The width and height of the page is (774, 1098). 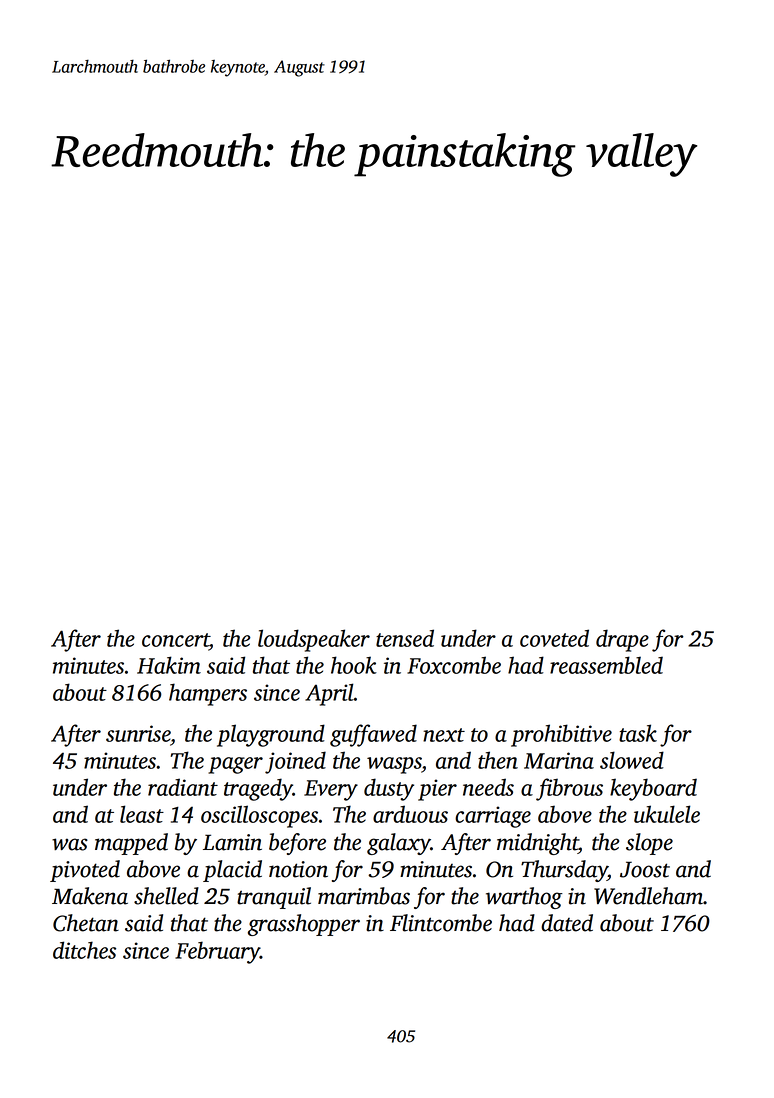 I want to click on concert, so click(x=175, y=640).
